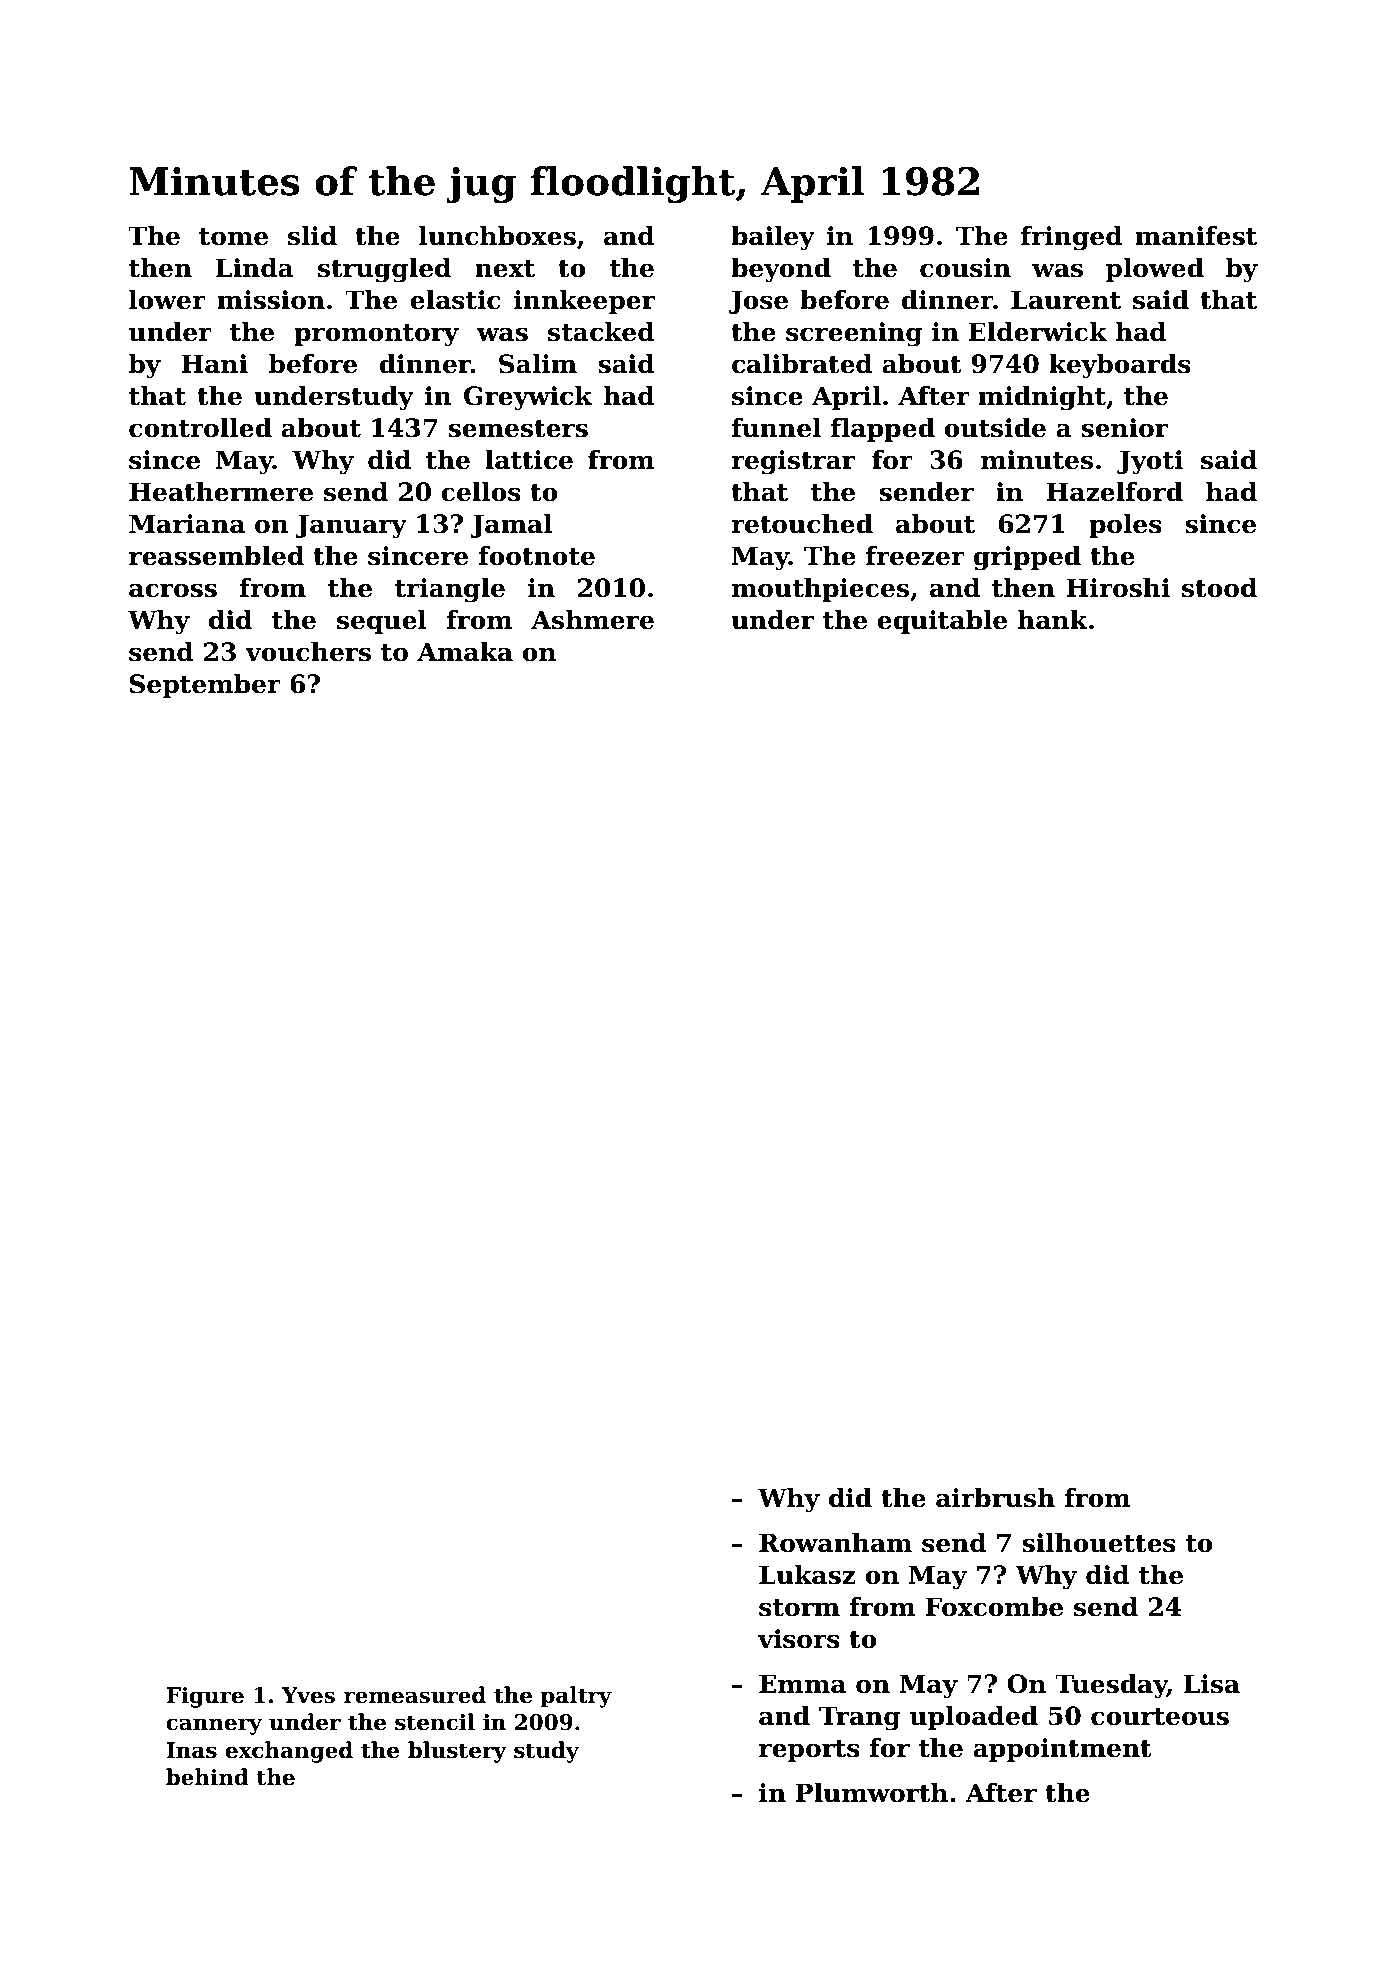 This screenshot has width=1386, height=1969. What do you see at coordinates (167, 300) in the screenshot?
I see `lower` at bounding box center [167, 300].
